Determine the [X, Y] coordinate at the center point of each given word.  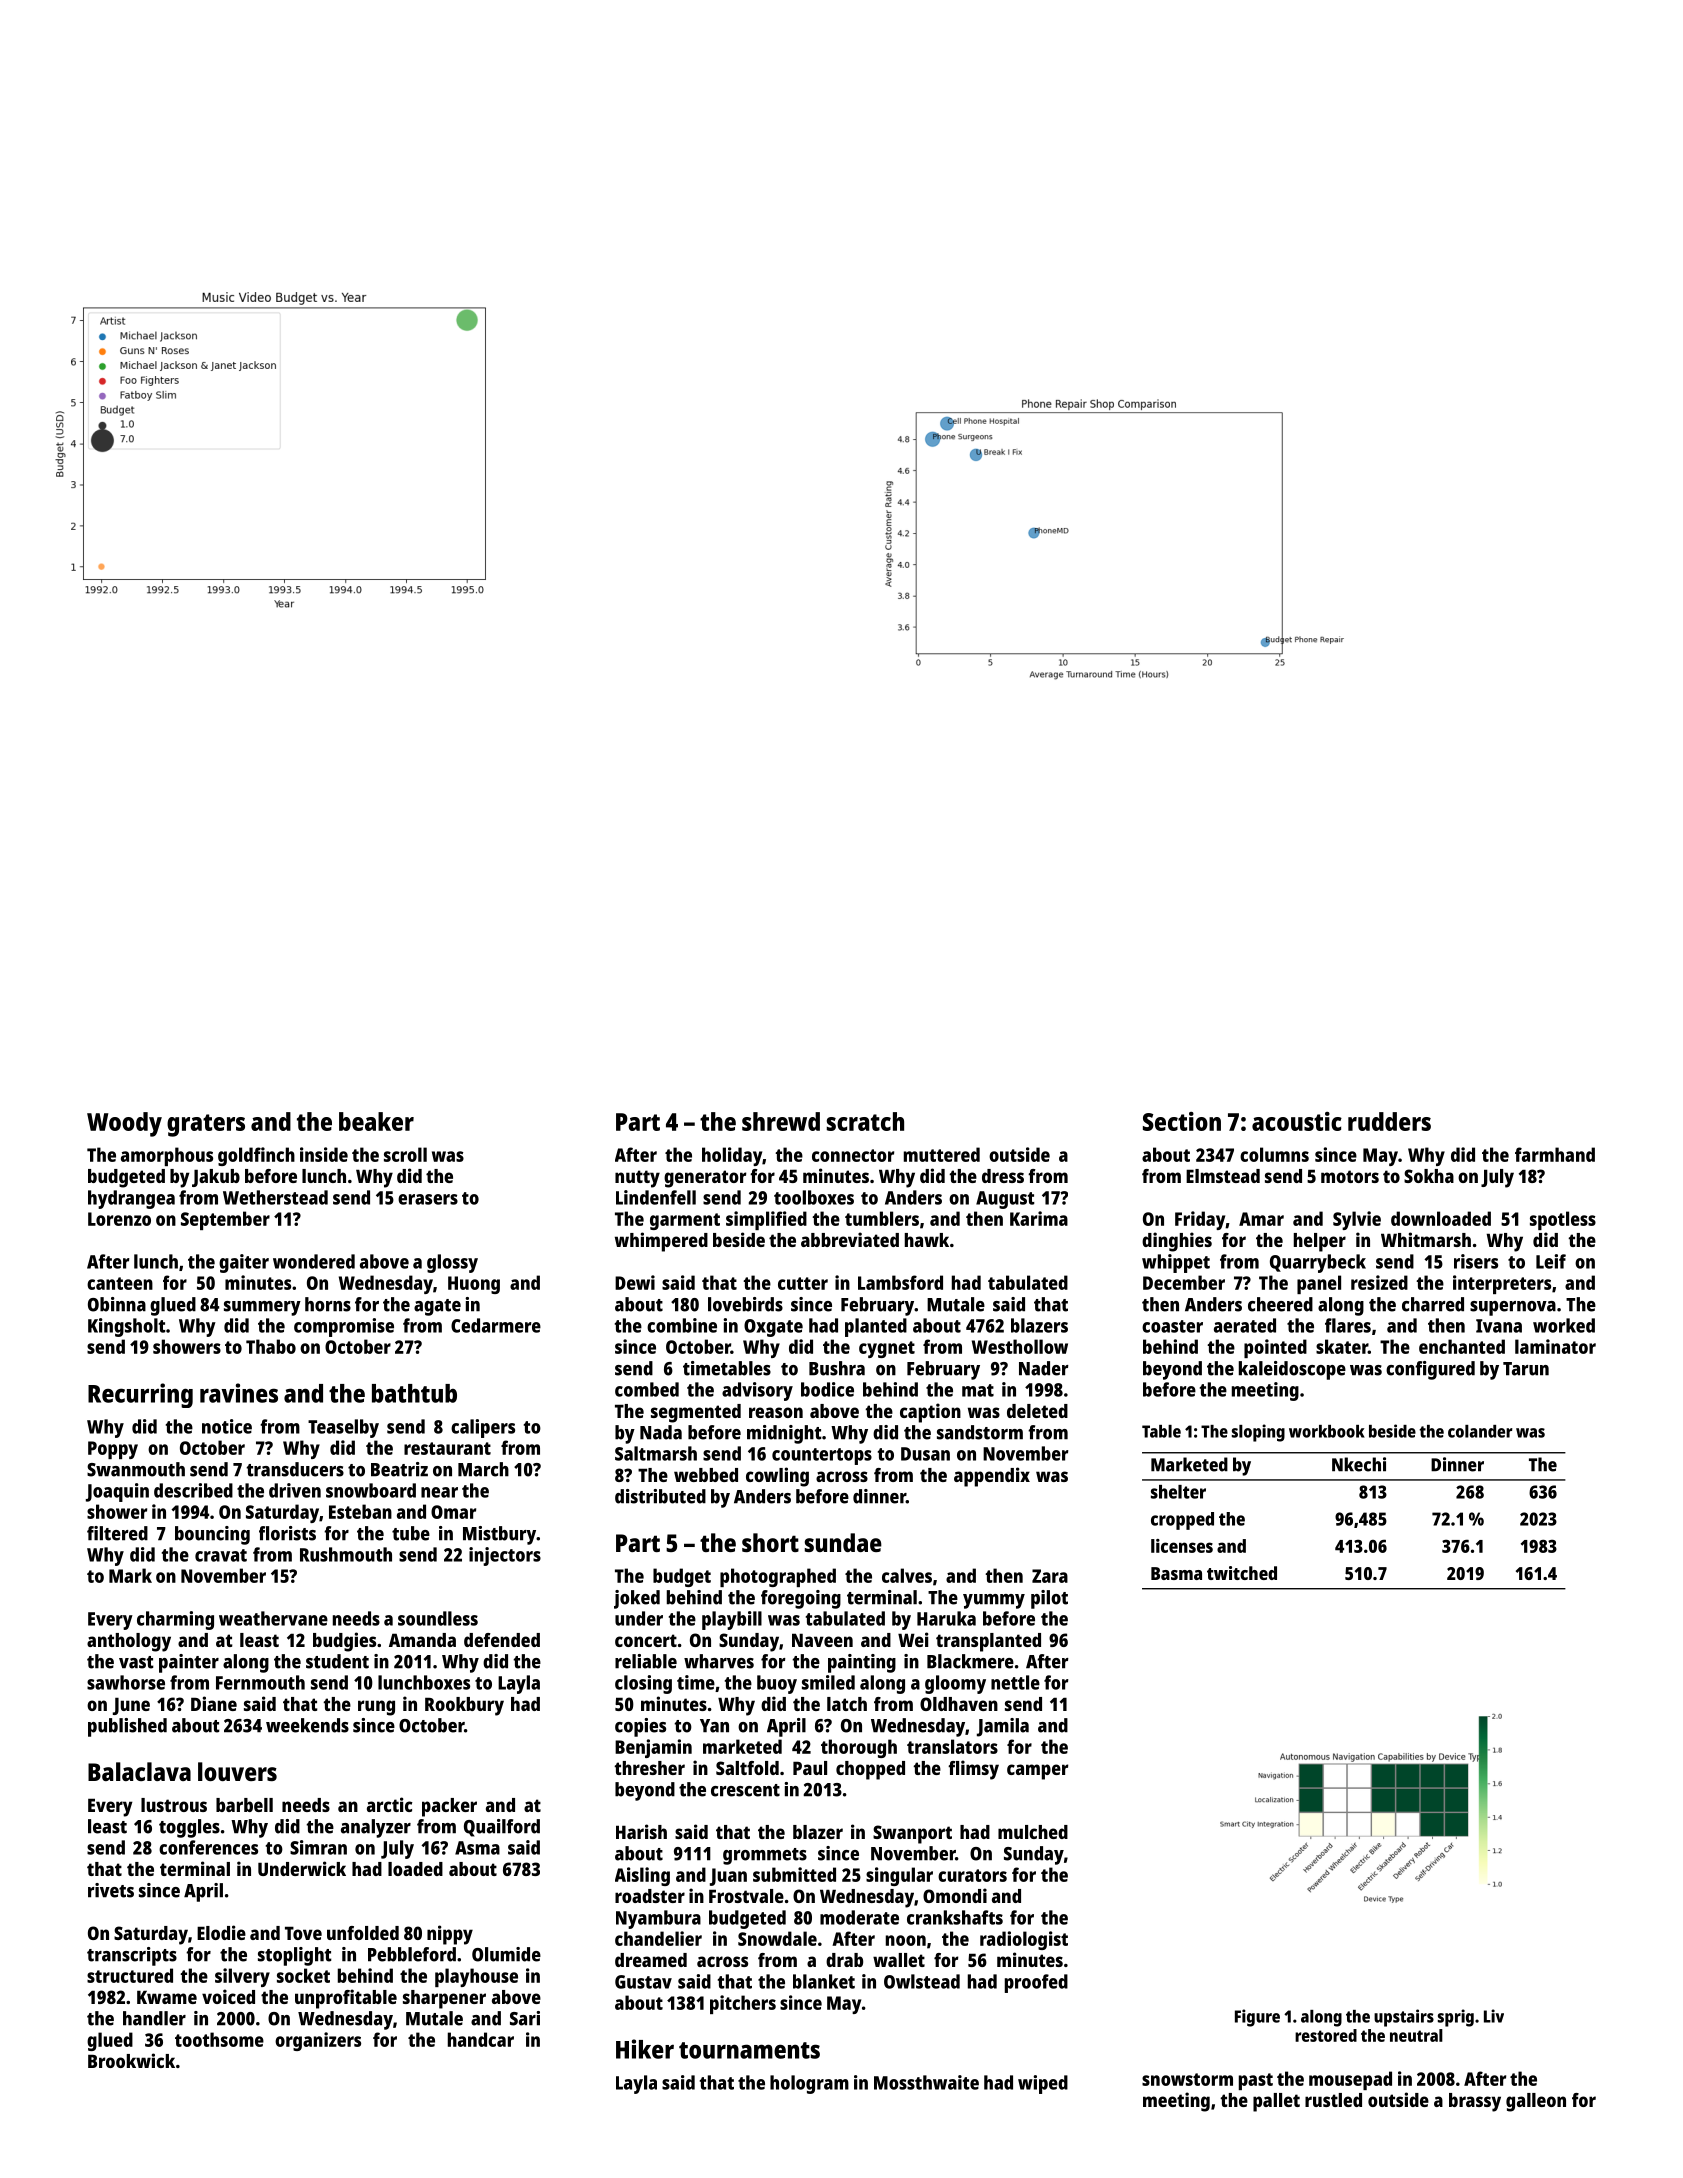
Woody [124, 1124]
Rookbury [464, 1706]
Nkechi [1359, 1464]
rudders [1389, 1121]
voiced [228, 1996]
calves [907, 1575]
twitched [1242, 1573]
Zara [1050, 1576]
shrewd [781, 1121]
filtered [117, 1533]
